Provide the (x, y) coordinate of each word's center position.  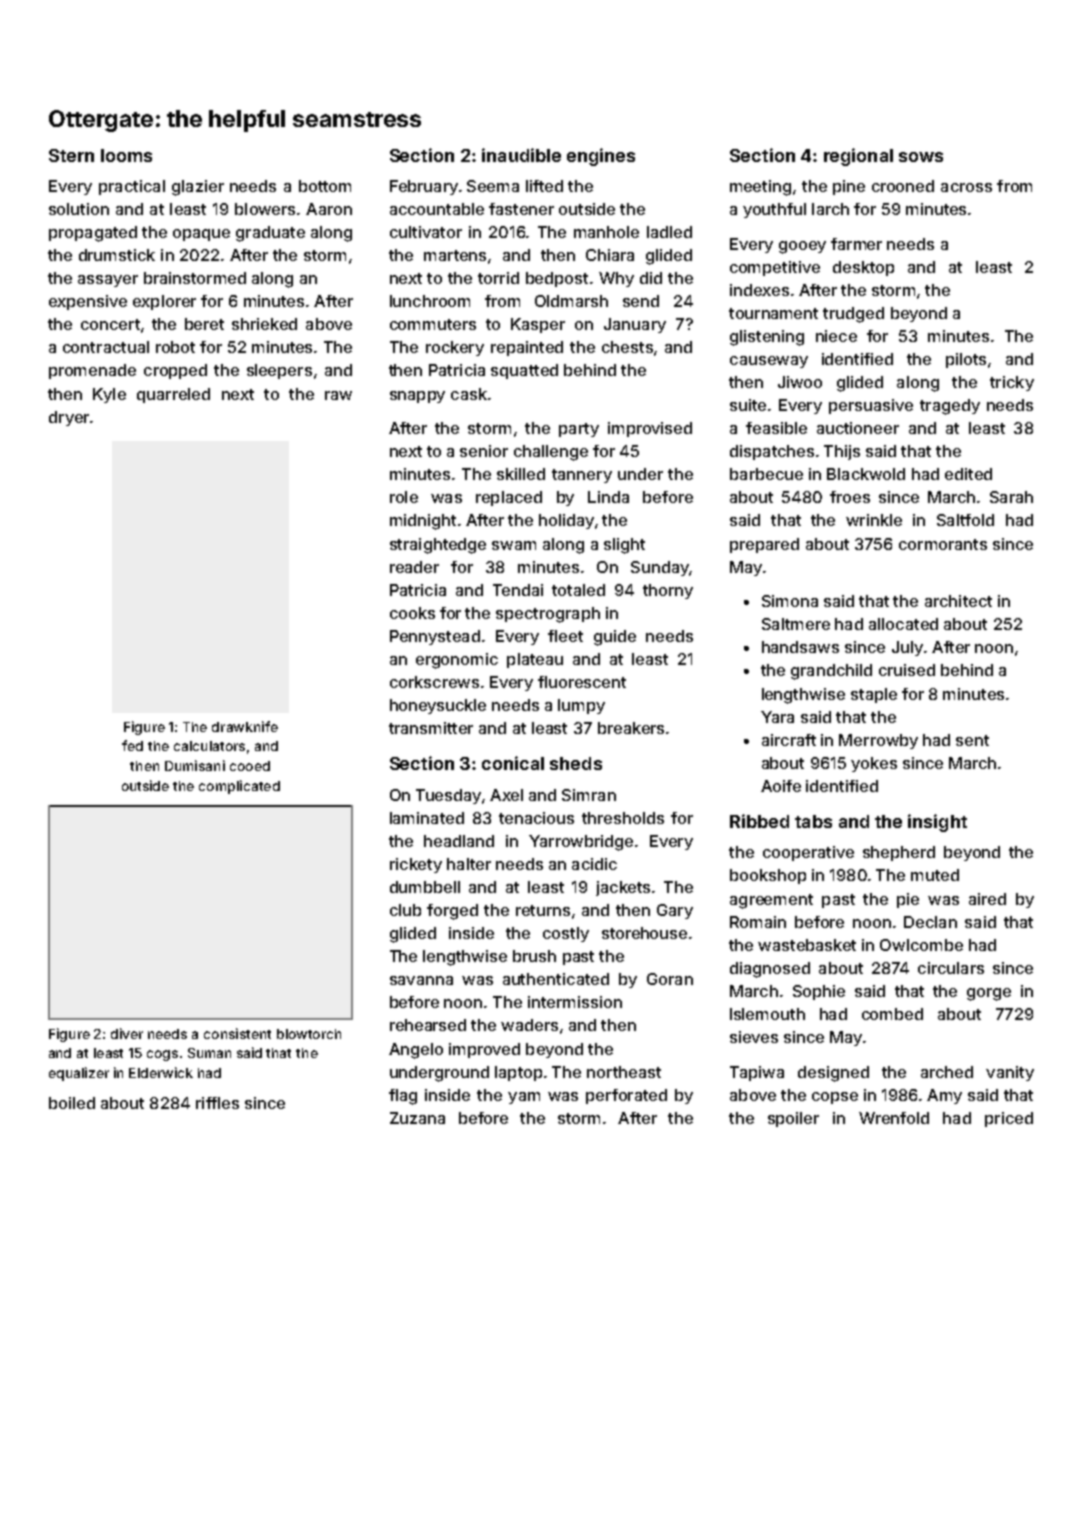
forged (452, 912)
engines (601, 157)
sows (921, 157)
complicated (239, 787)
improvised (650, 429)
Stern (71, 155)
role (404, 497)
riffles (217, 1103)
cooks (412, 613)
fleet (565, 636)
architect (958, 601)
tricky (1012, 383)
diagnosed (770, 970)
